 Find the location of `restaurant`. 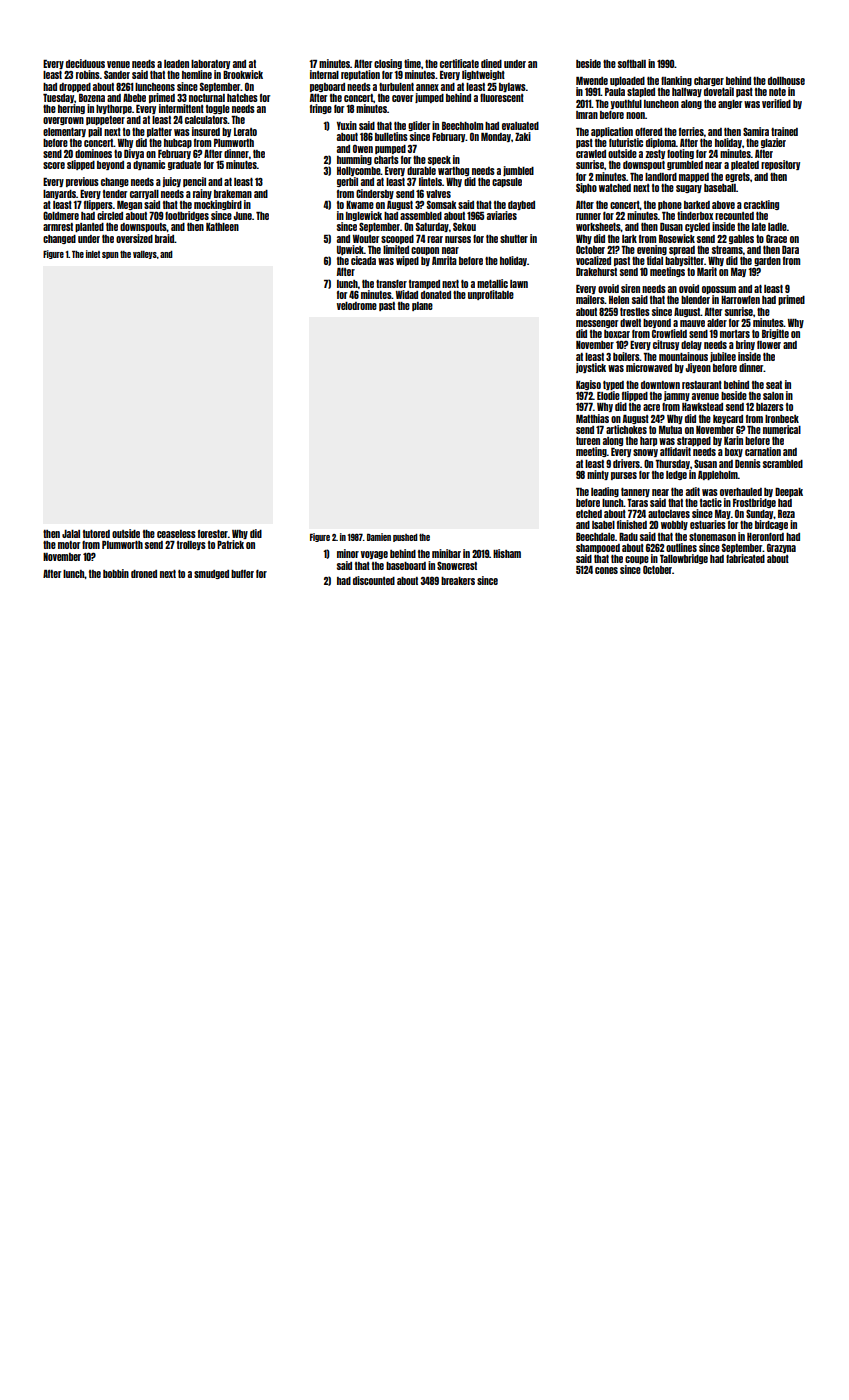

restaurant is located at coordinates (702, 385).
